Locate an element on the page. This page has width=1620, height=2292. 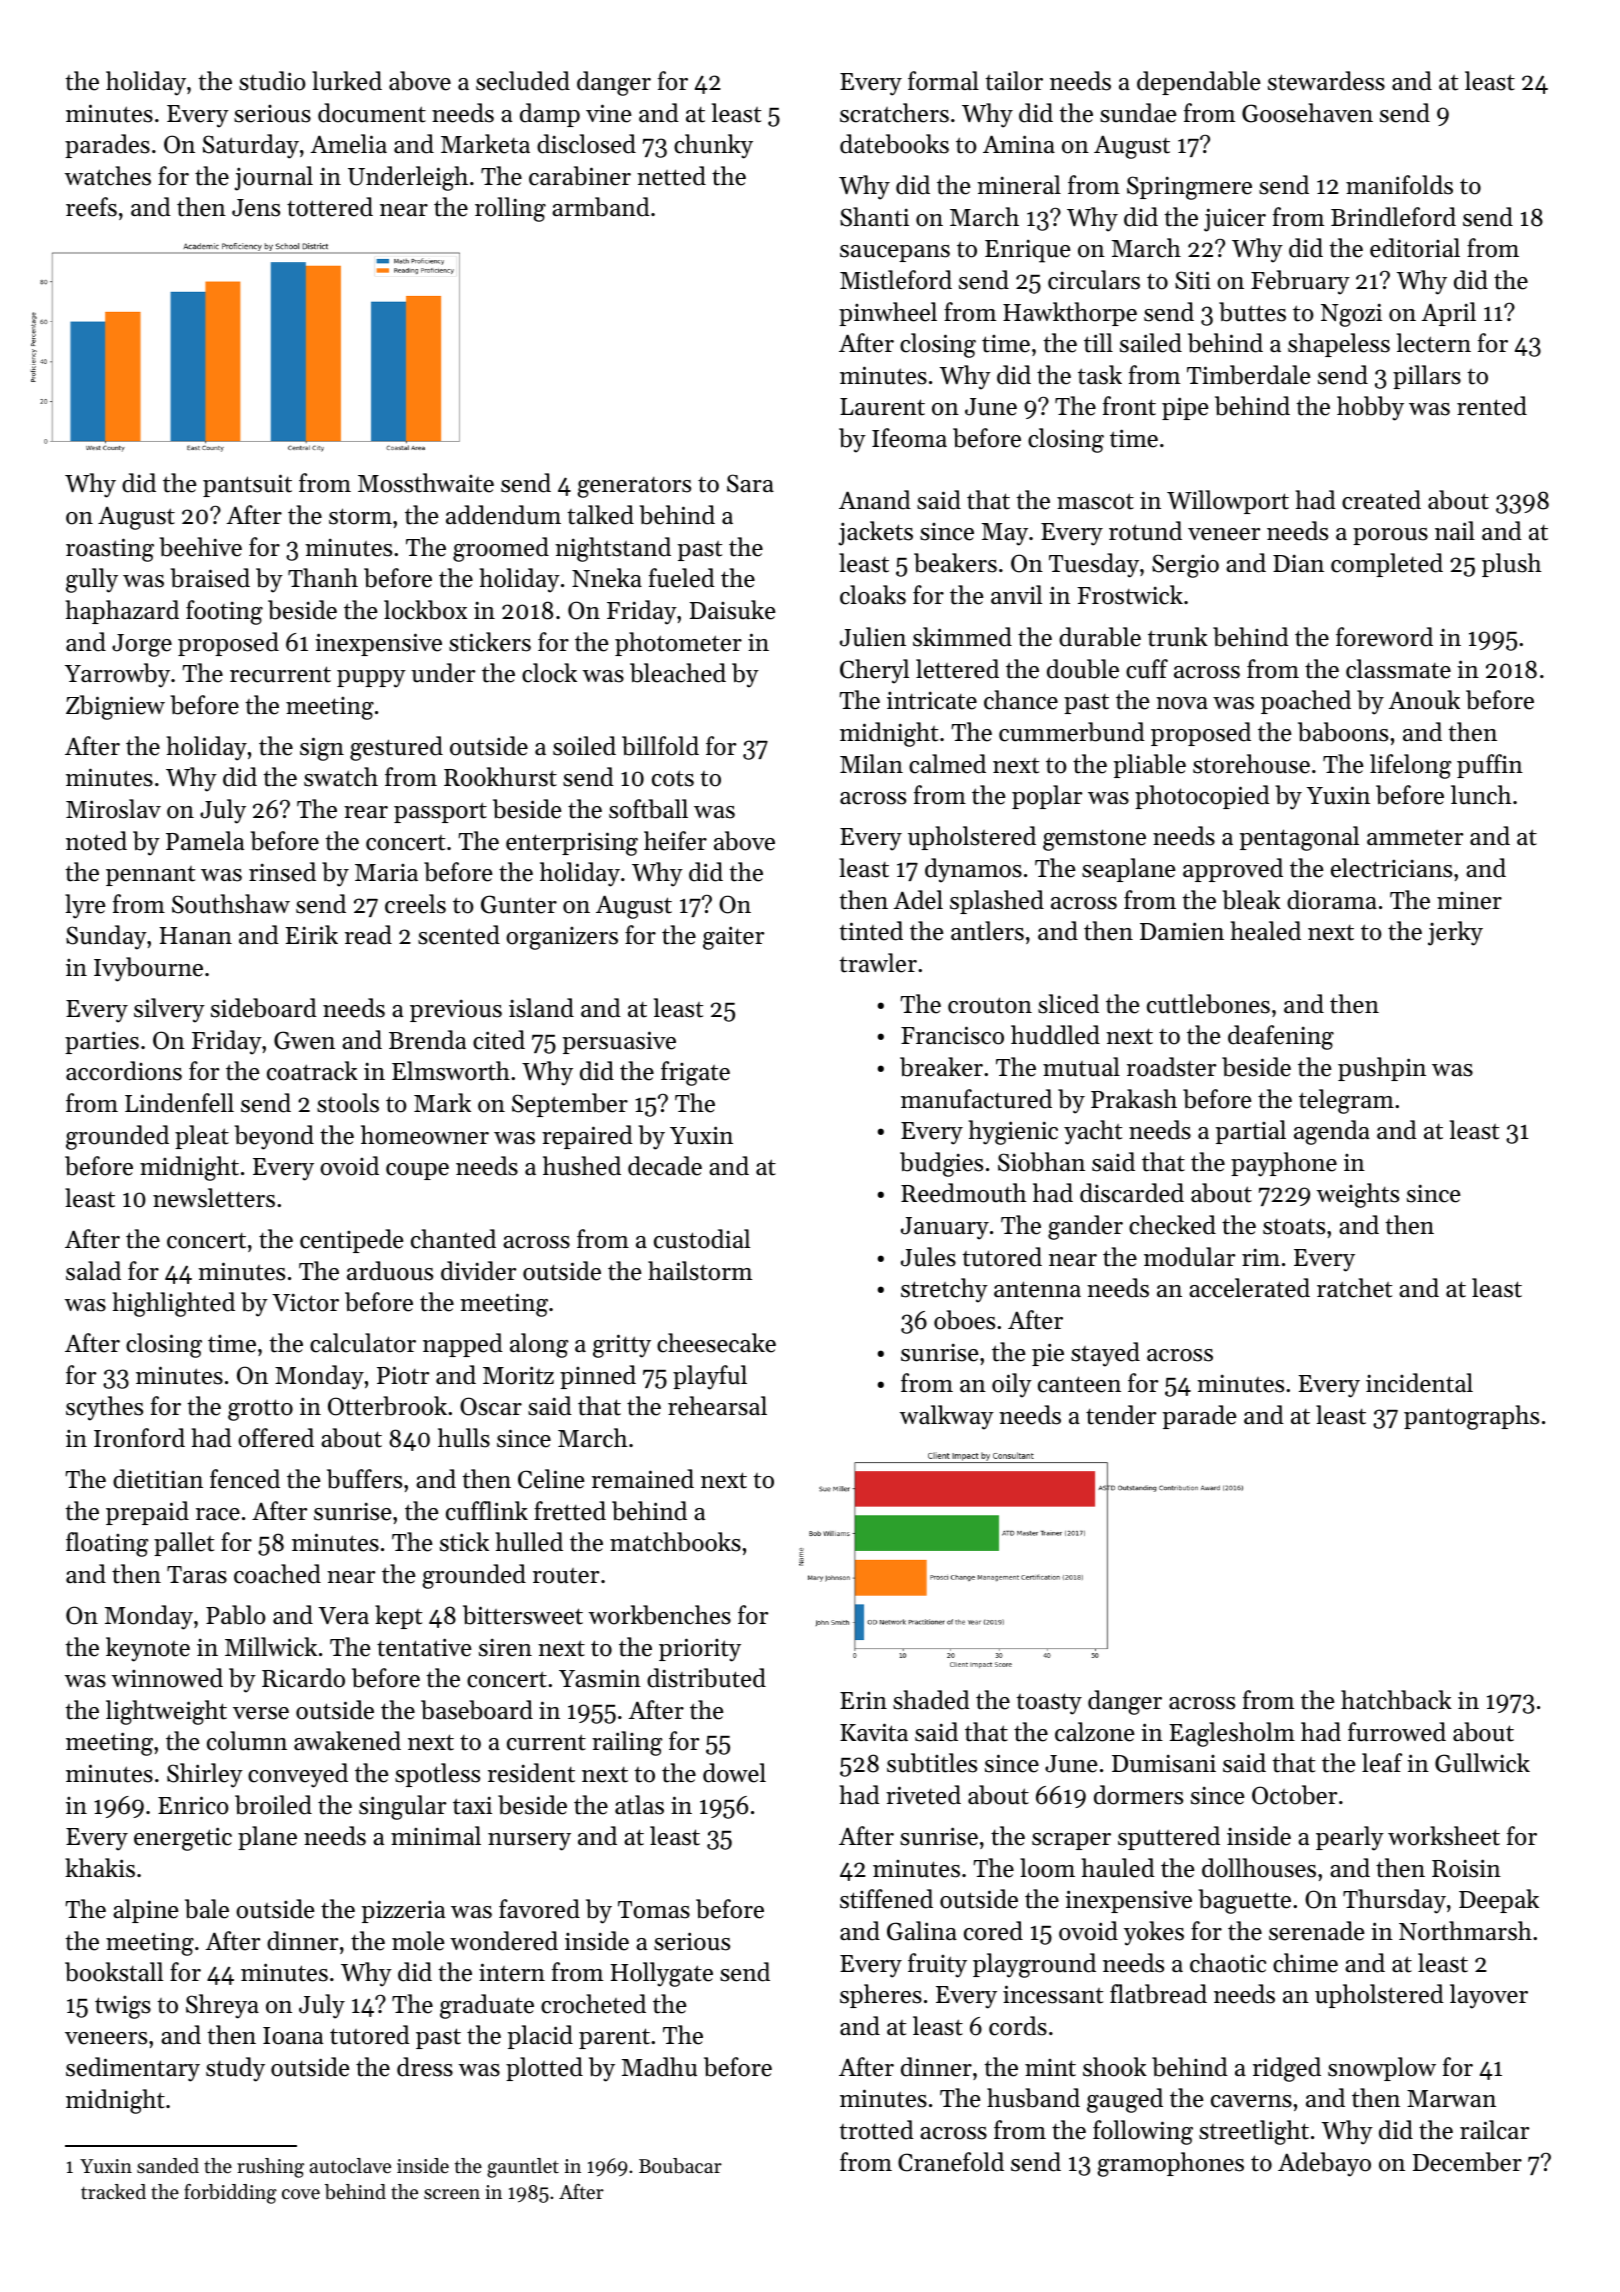
pantsuit is located at coordinates (247, 485).
